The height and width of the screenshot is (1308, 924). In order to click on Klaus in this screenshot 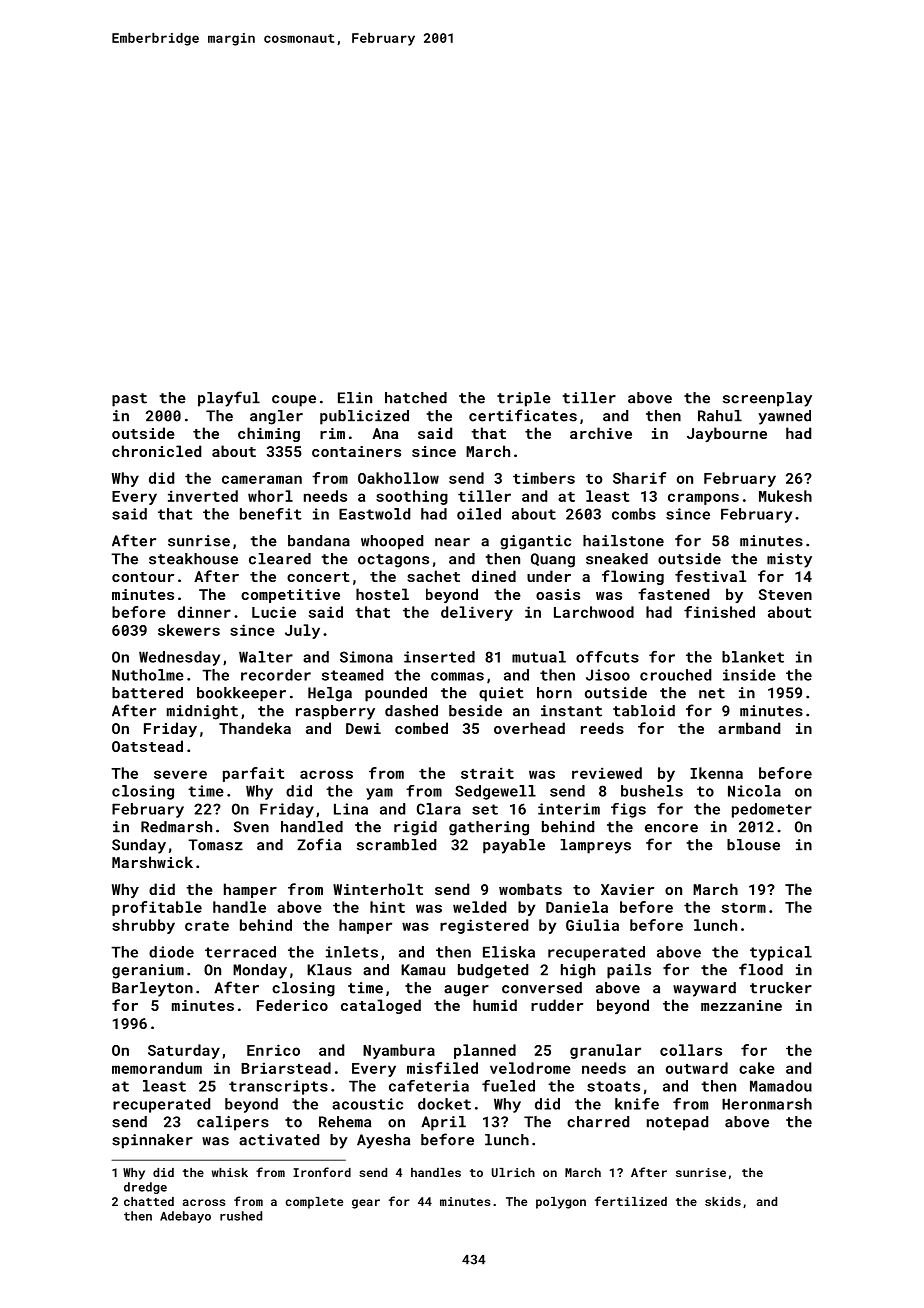, I will do `click(329, 970)`.
